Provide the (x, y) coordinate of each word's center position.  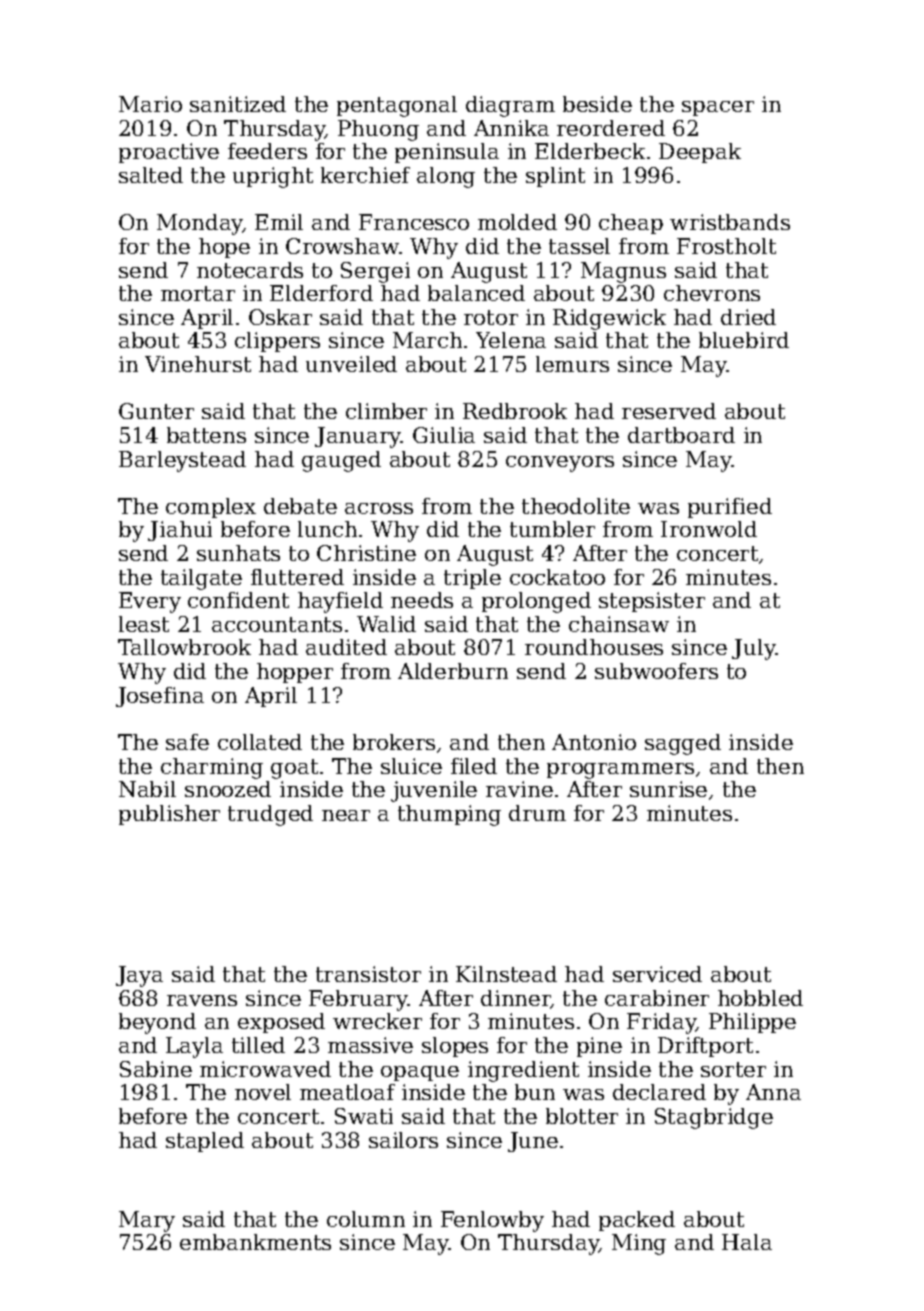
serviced (657, 974)
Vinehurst (198, 364)
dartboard (681, 435)
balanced (476, 293)
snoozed (228, 789)
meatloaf (347, 1092)
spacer (718, 108)
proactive (169, 153)
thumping (449, 815)
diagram (510, 106)
